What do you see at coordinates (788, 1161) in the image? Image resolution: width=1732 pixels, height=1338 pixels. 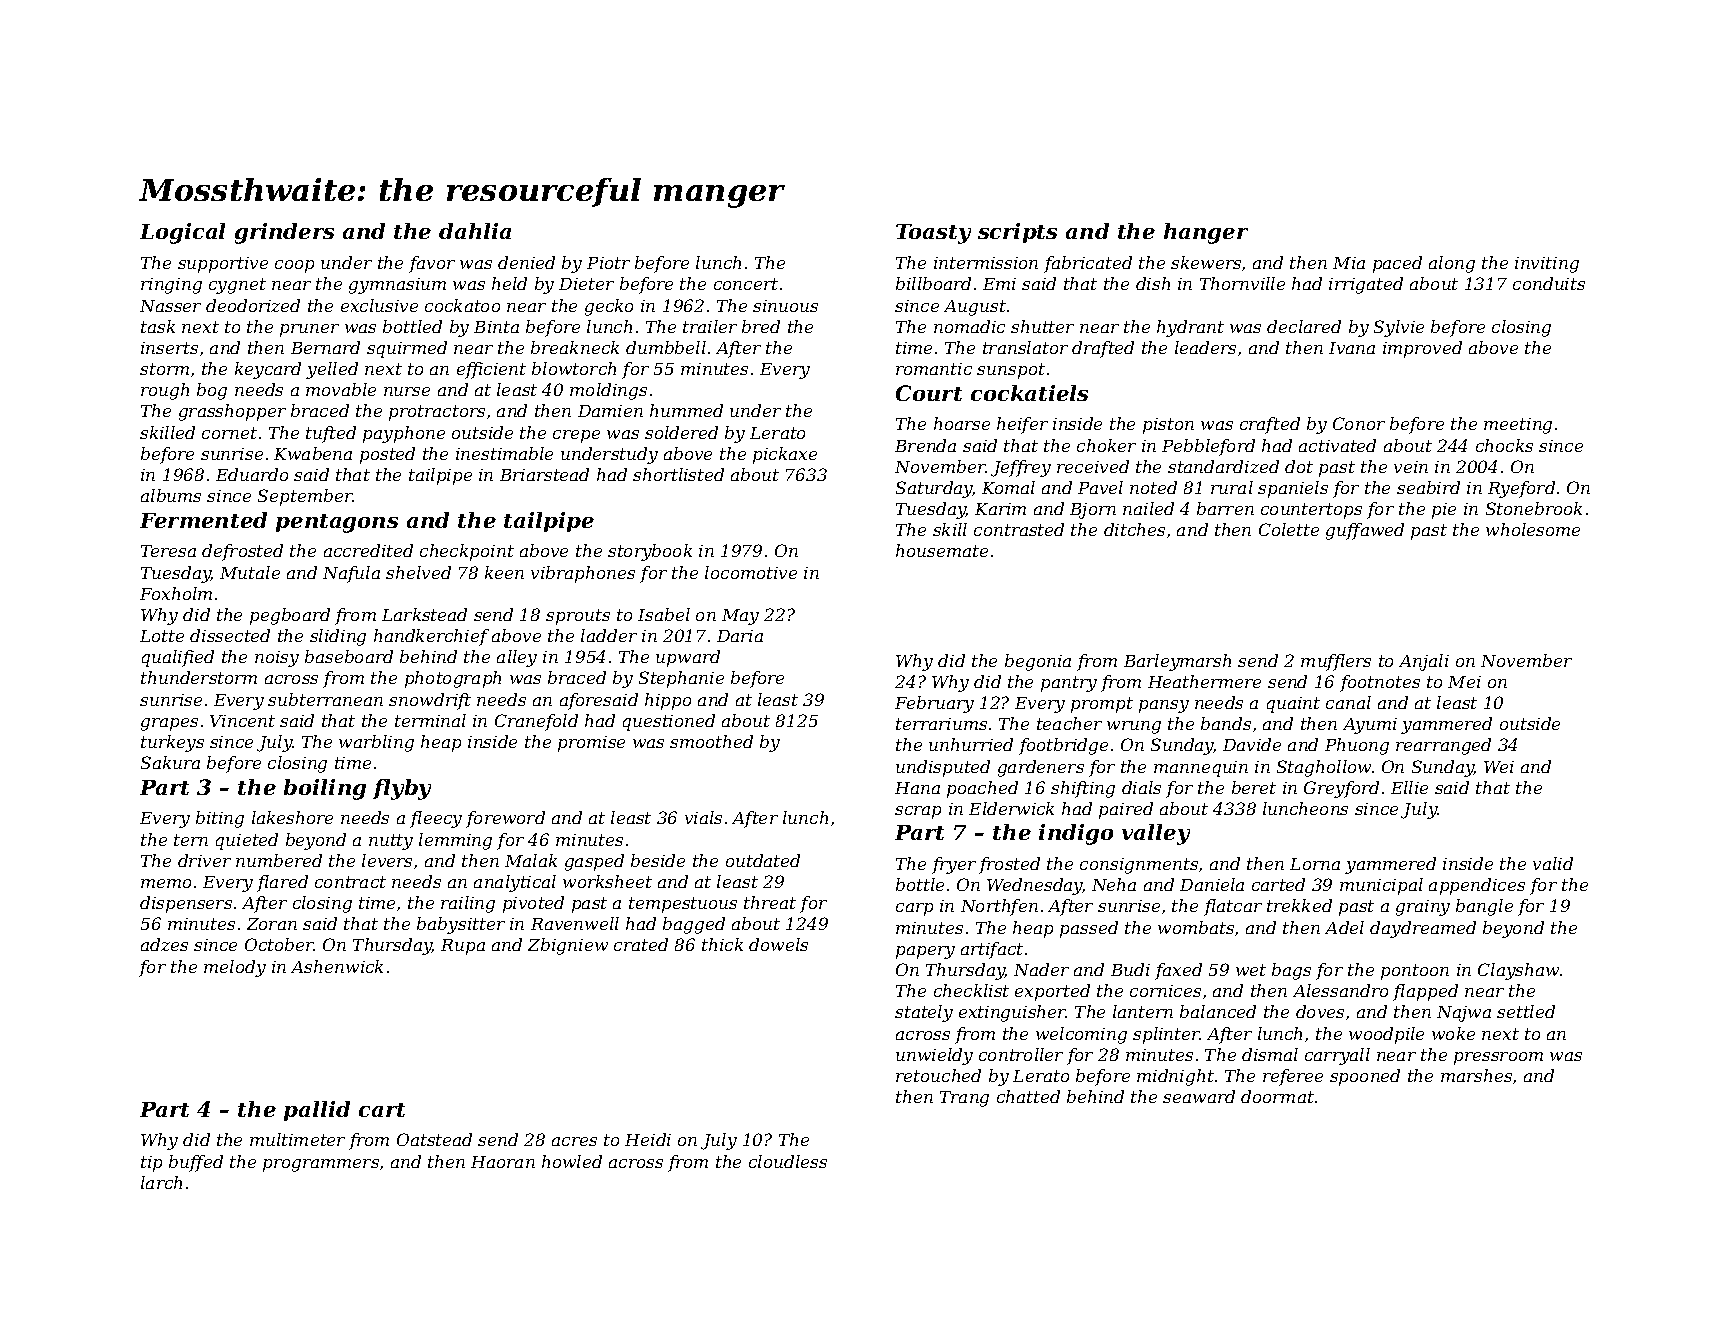 I see `cloudless` at bounding box center [788, 1161].
